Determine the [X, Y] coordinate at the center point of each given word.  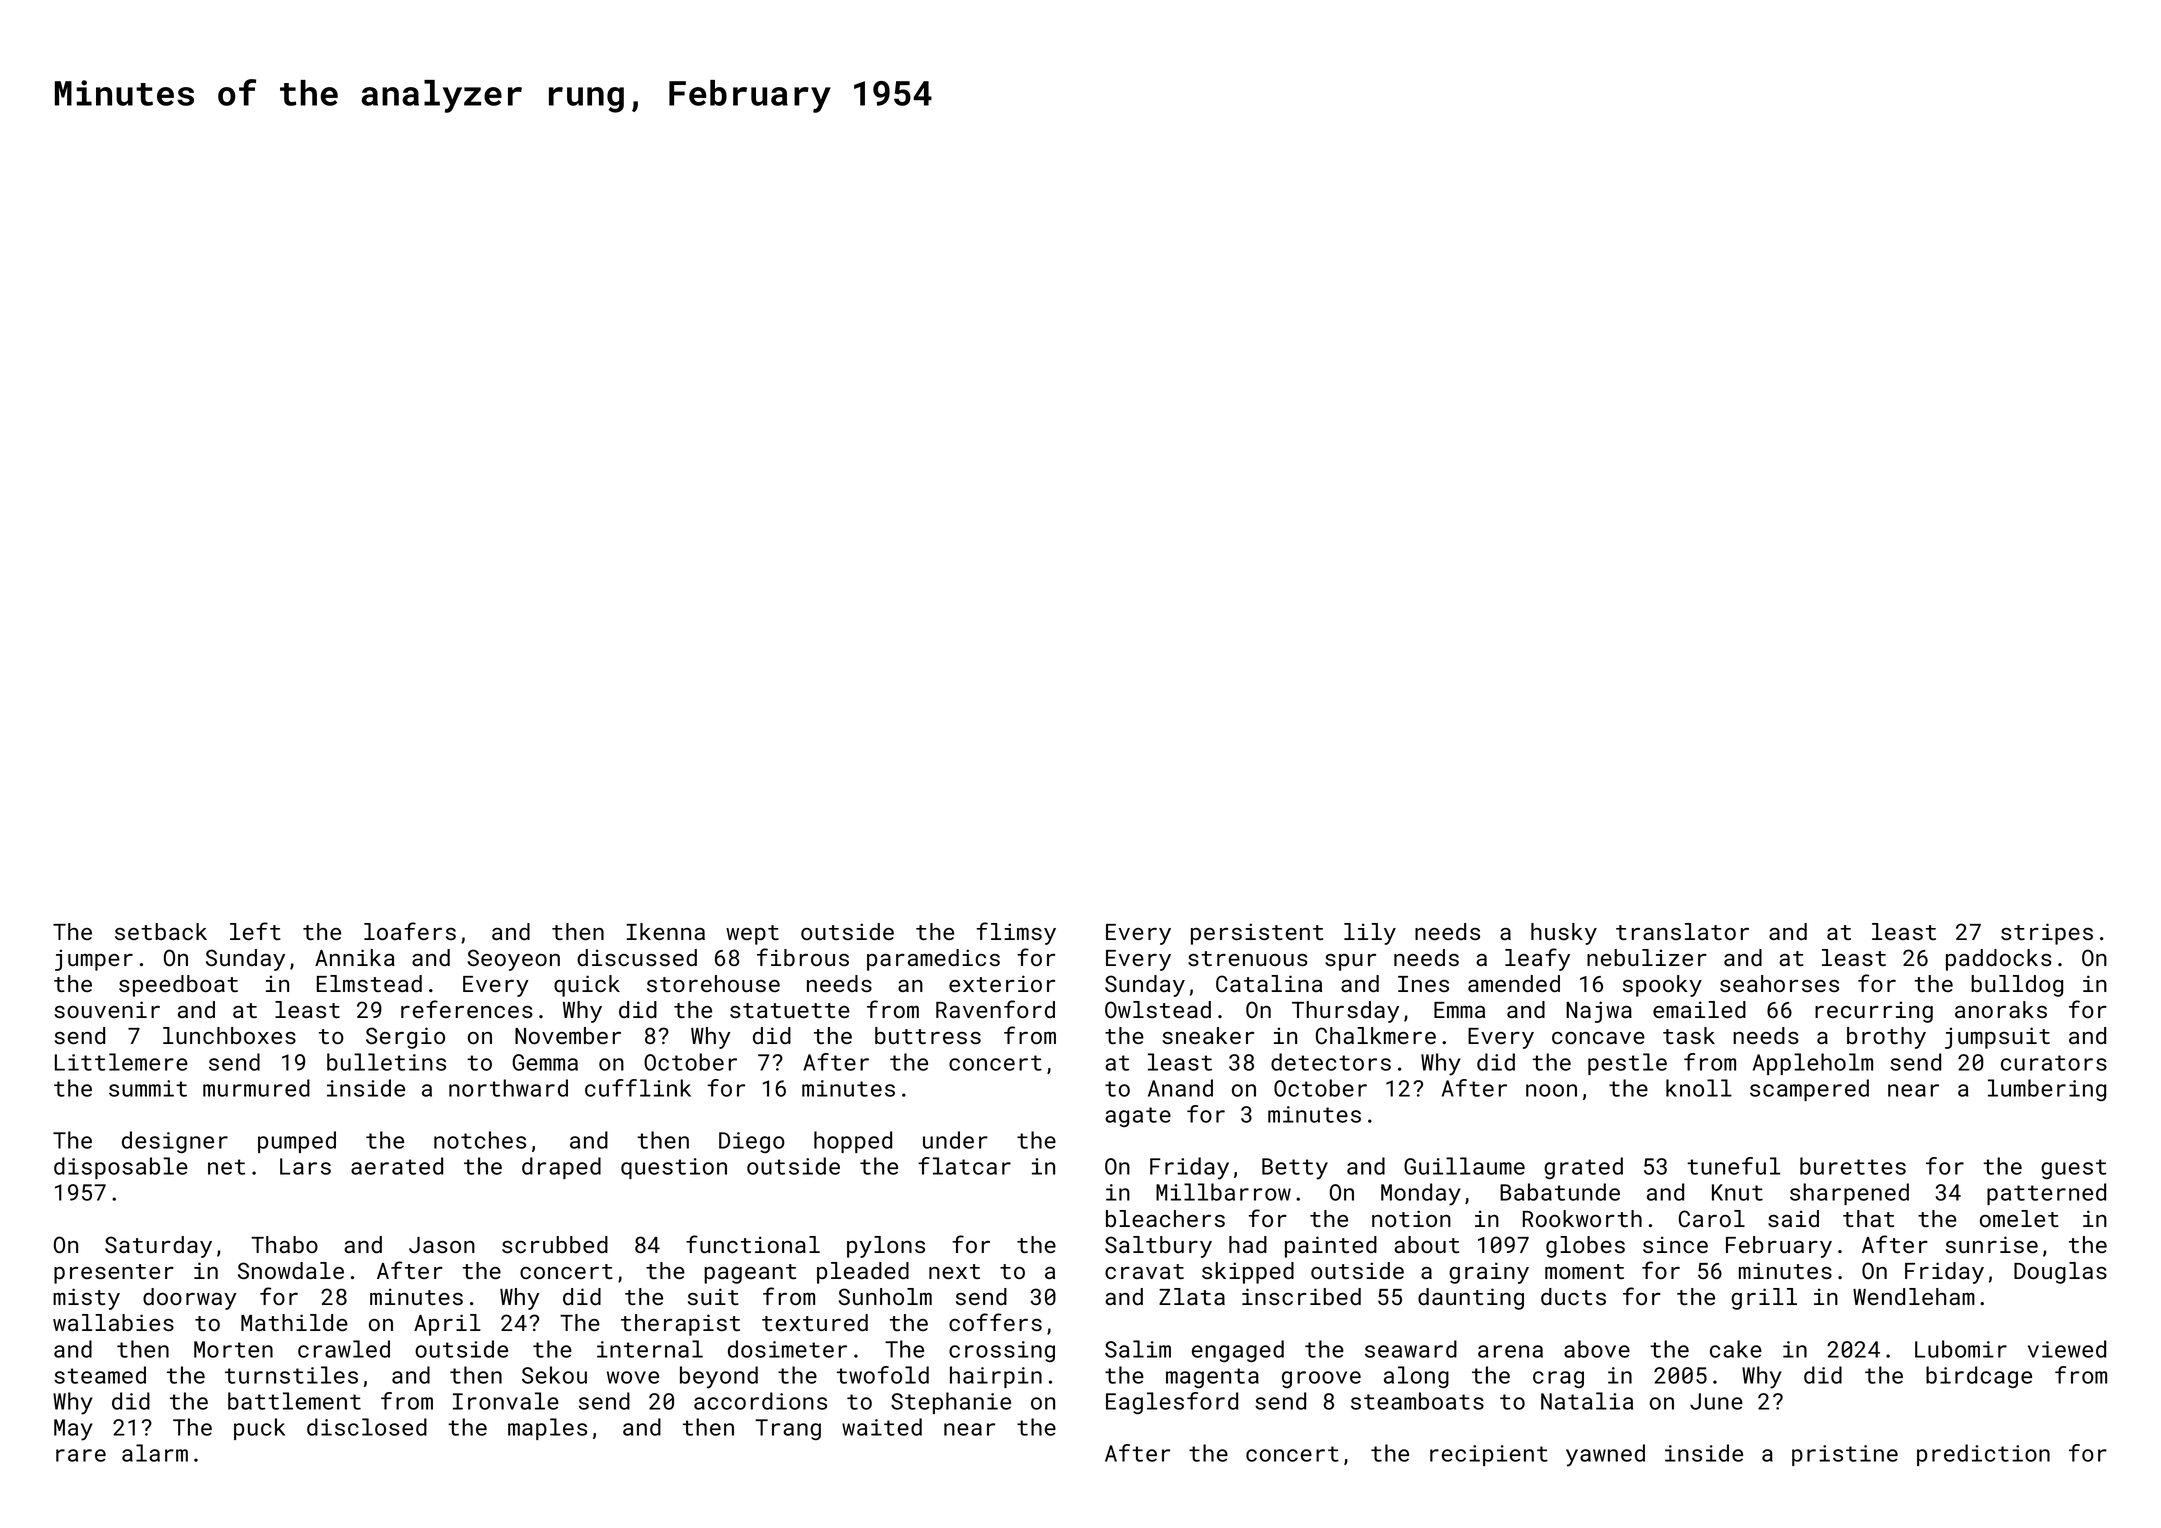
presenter [114, 1274]
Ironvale [506, 1401]
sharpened [1849, 1194]
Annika [355, 957]
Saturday [158, 1247]
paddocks [1999, 960]
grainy [1489, 1273]
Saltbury [1158, 1247]
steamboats [1417, 1401]
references [467, 1009]
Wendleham [1914, 1296]
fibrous [803, 957]
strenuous [1248, 958]
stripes [2047, 934]
